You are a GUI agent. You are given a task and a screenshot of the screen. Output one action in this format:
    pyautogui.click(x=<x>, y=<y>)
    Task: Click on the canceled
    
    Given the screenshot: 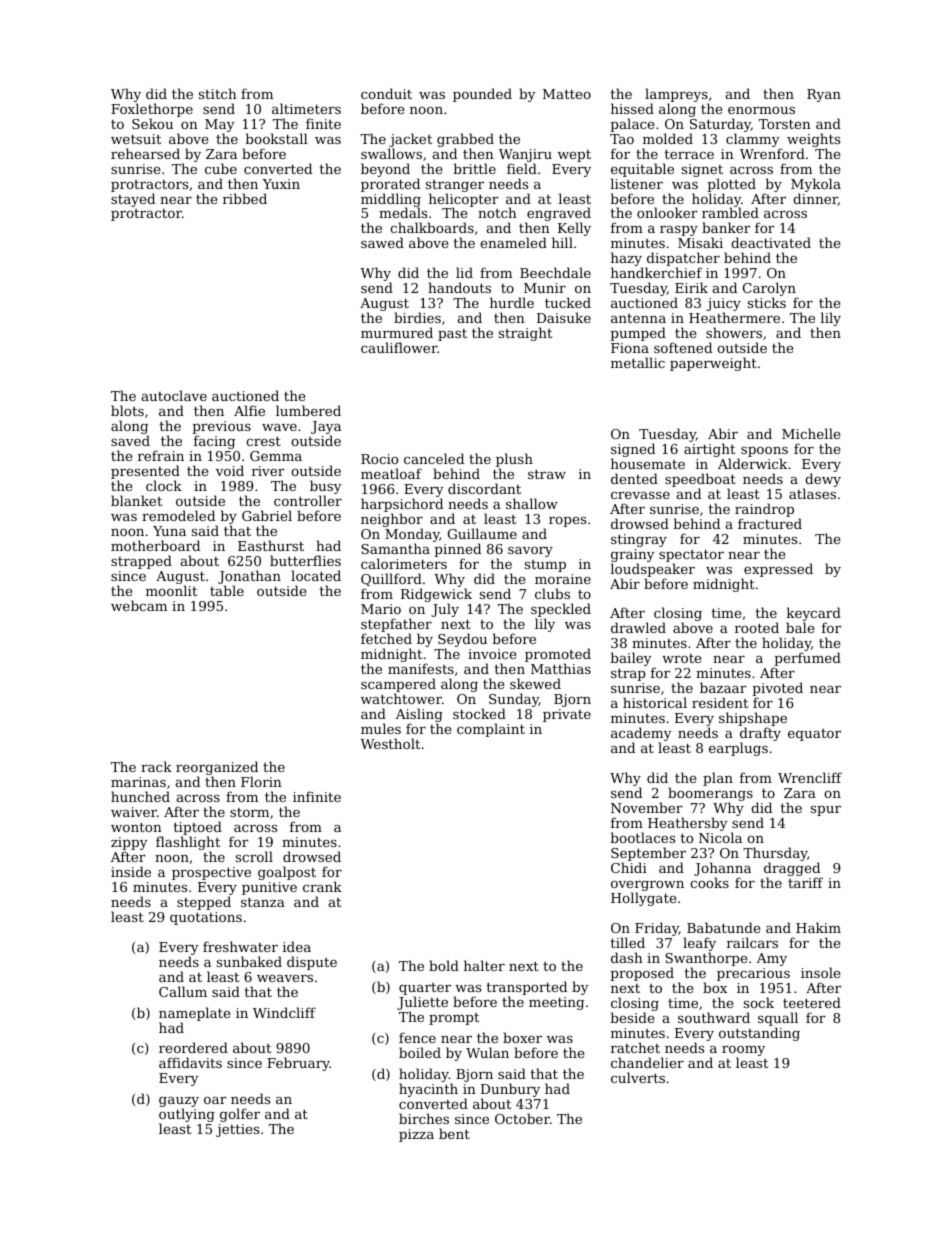 What is the action you would take?
    pyautogui.click(x=434, y=458)
